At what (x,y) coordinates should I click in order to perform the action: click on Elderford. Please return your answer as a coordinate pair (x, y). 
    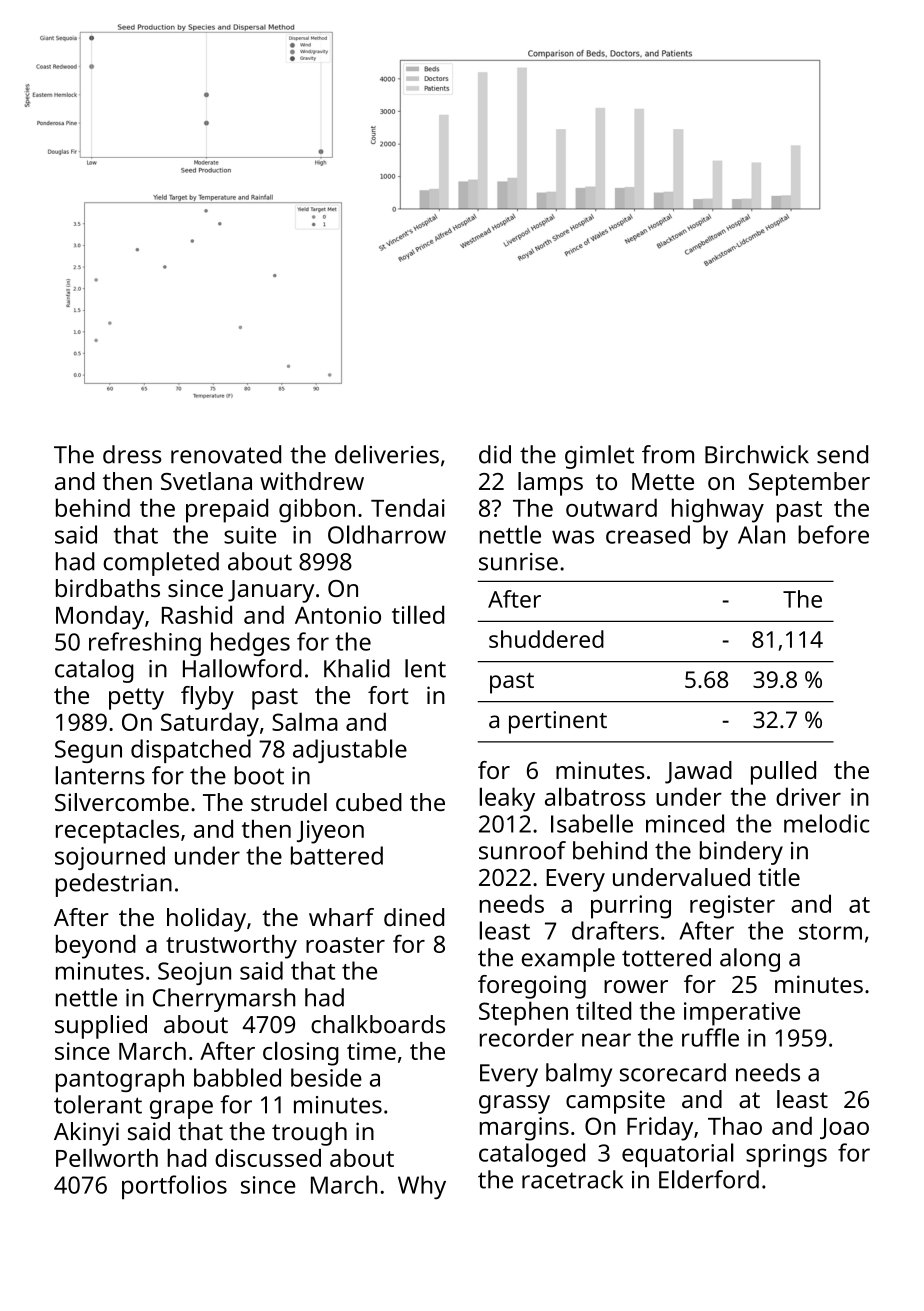
    Looking at the image, I should click on (709, 1179).
